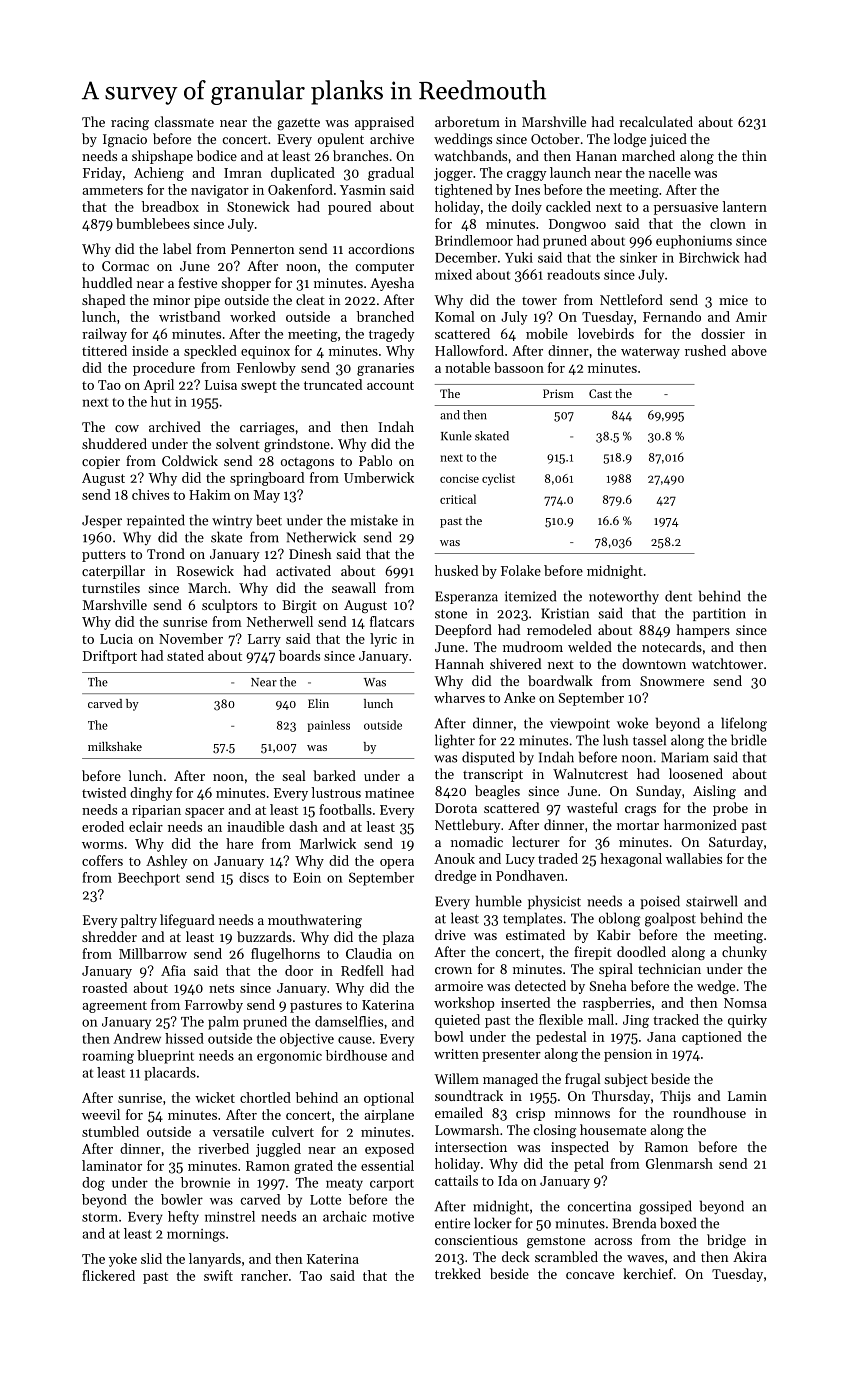 The width and height of the page is (849, 1400). Describe the element at coordinates (318, 703) in the page. I see `Elin` at that location.
